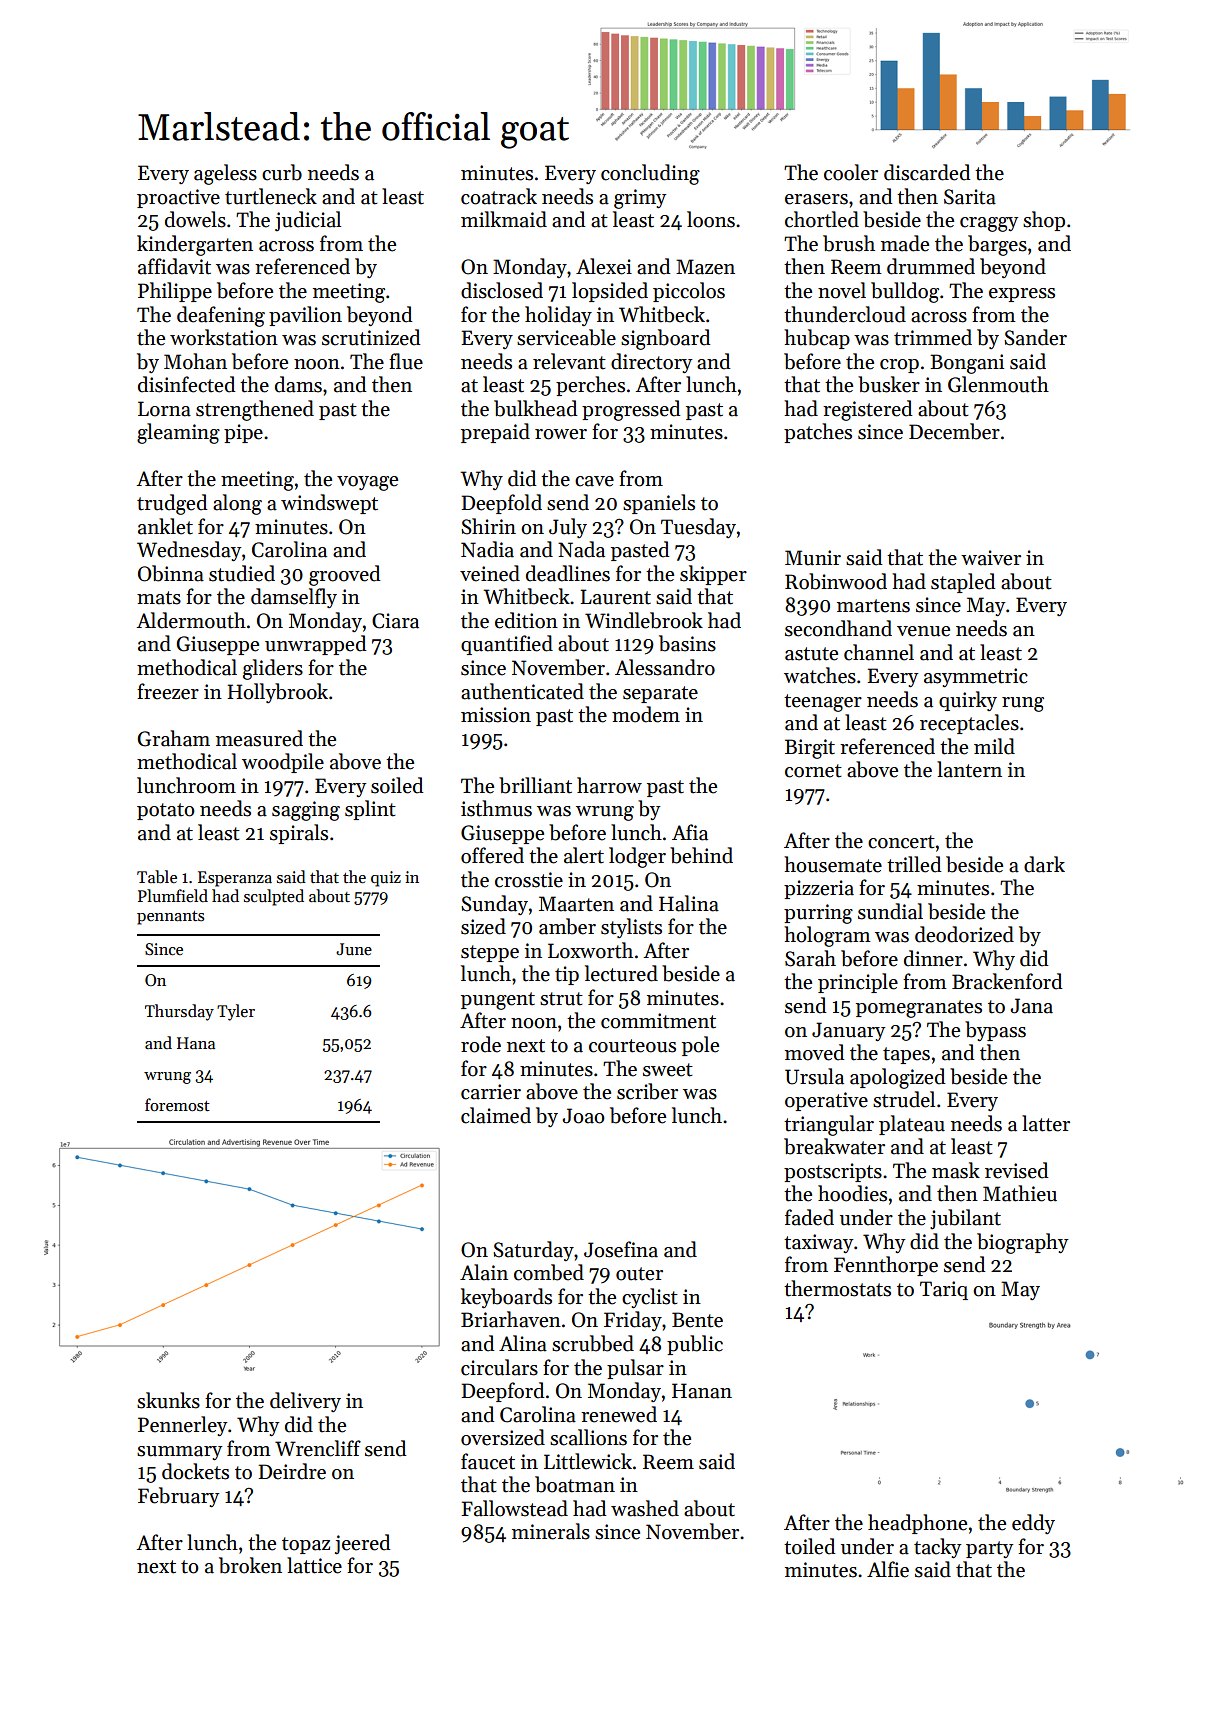 The height and width of the screenshot is (1710, 1209). Describe the element at coordinates (236, 1012) in the screenshot. I see `Tyler` at that location.
